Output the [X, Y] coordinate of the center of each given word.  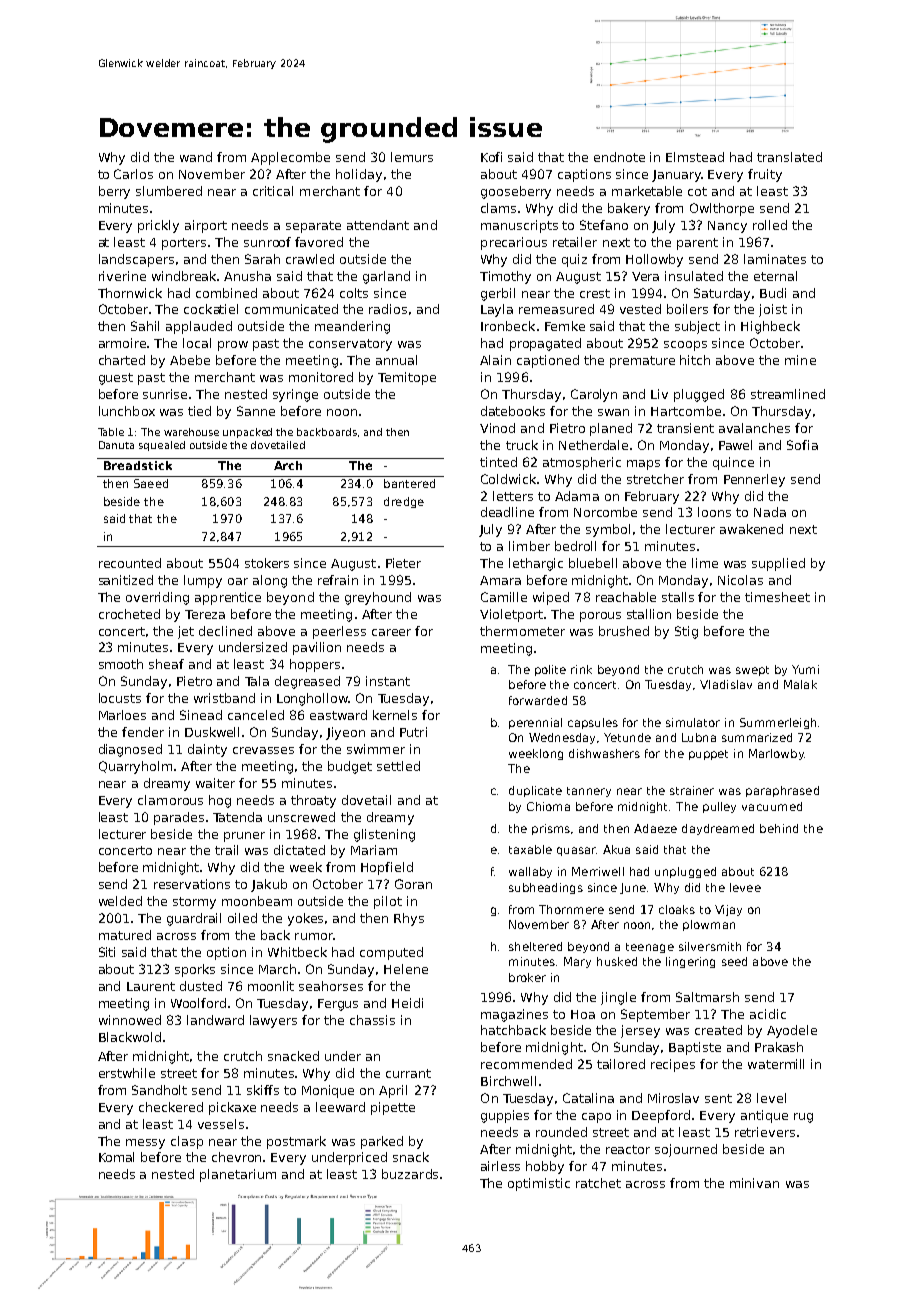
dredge [404, 502]
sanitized [126, 580]
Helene [406, 969]
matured [125, 935]
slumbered [169, 191]
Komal [116, 1157]
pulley [719, 807]
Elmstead [695, 157]
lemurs [412, 157]
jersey [640, 1031]
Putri [413, 732]
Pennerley [754, 480]
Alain [495, 360]
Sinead [201, 715]
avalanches [754, 428]
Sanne [256, 411]
